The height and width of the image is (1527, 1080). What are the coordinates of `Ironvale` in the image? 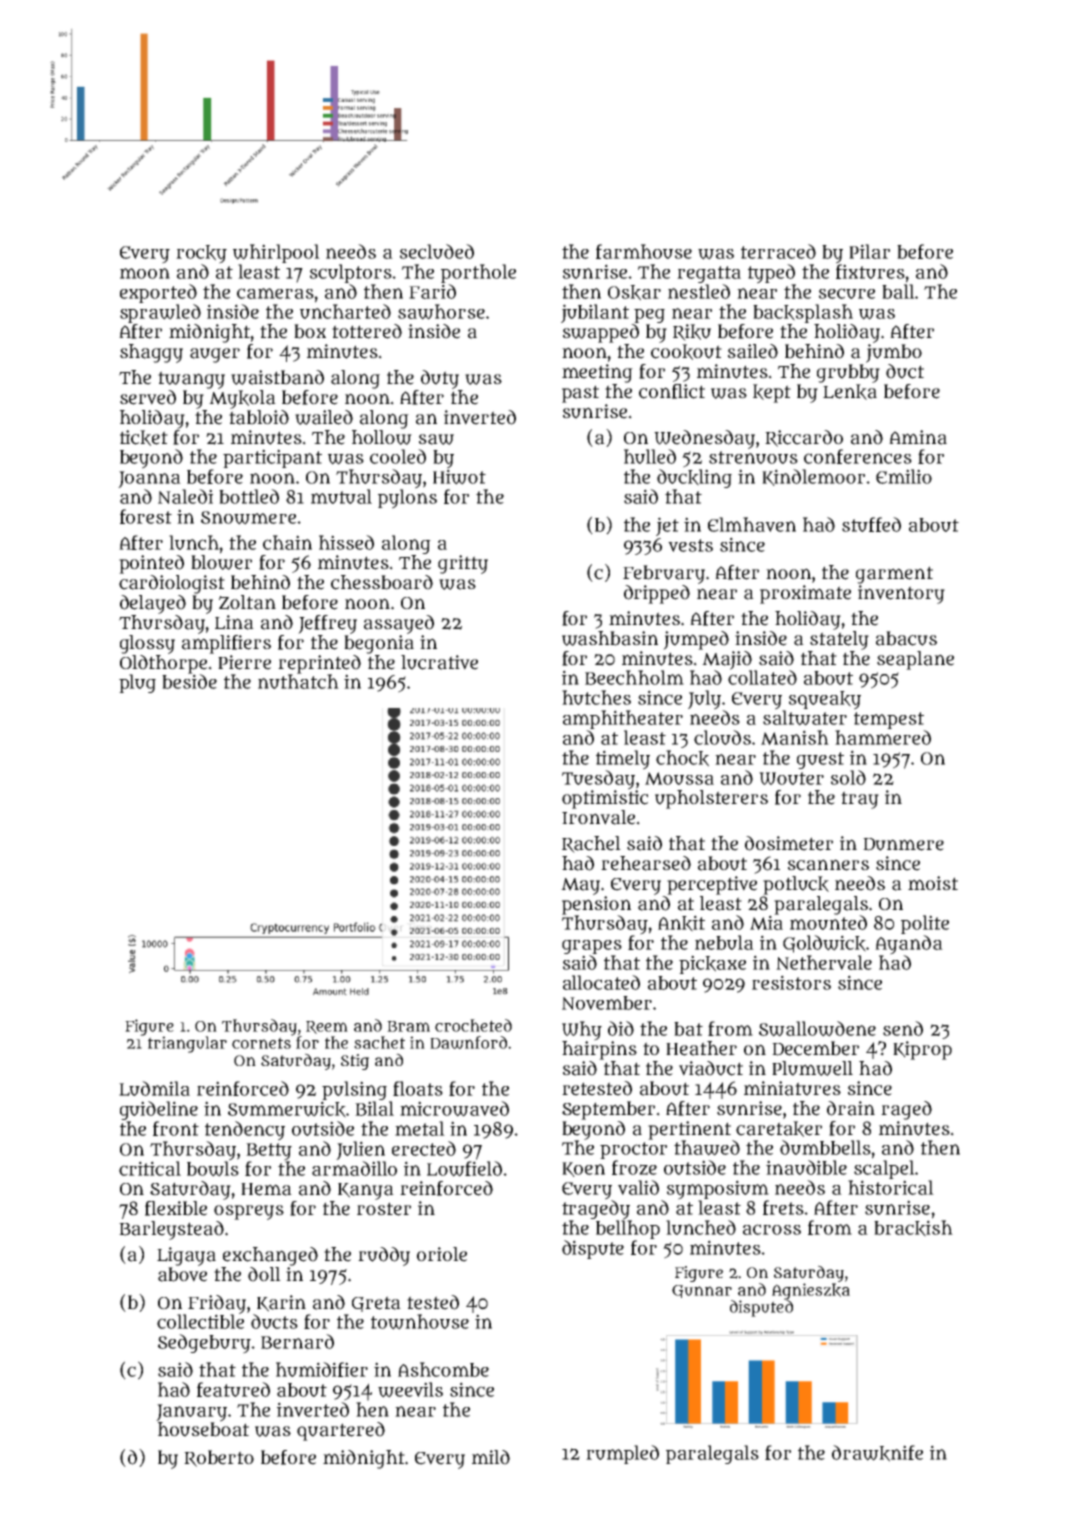 It's located at (598, 817).
